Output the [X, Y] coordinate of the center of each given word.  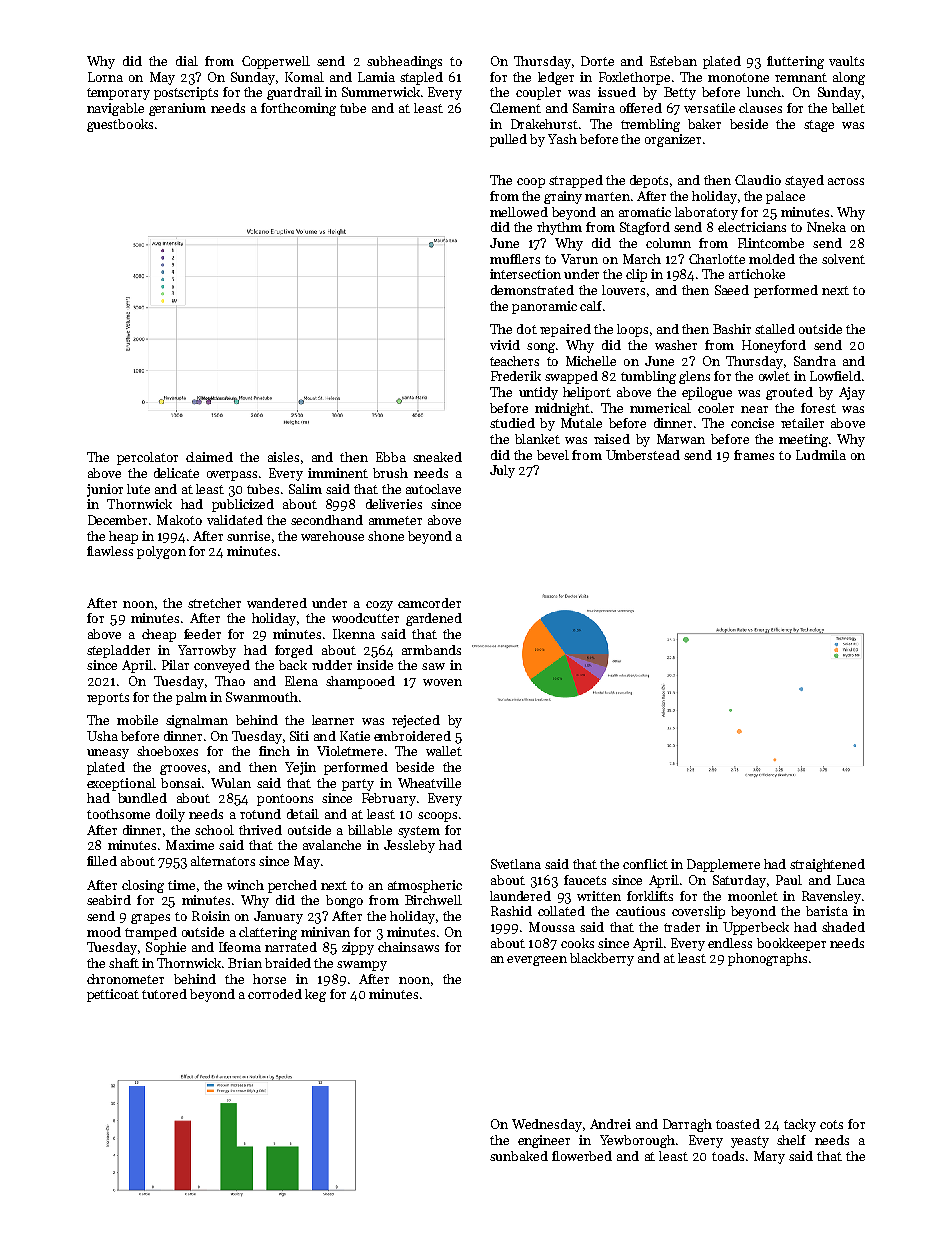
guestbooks [120, 125]
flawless [110, 551]
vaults [846, 61]
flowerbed [582, 1156]
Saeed [732, 290]
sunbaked [519, 1156]
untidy [538, 393]
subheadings [404, 62]
